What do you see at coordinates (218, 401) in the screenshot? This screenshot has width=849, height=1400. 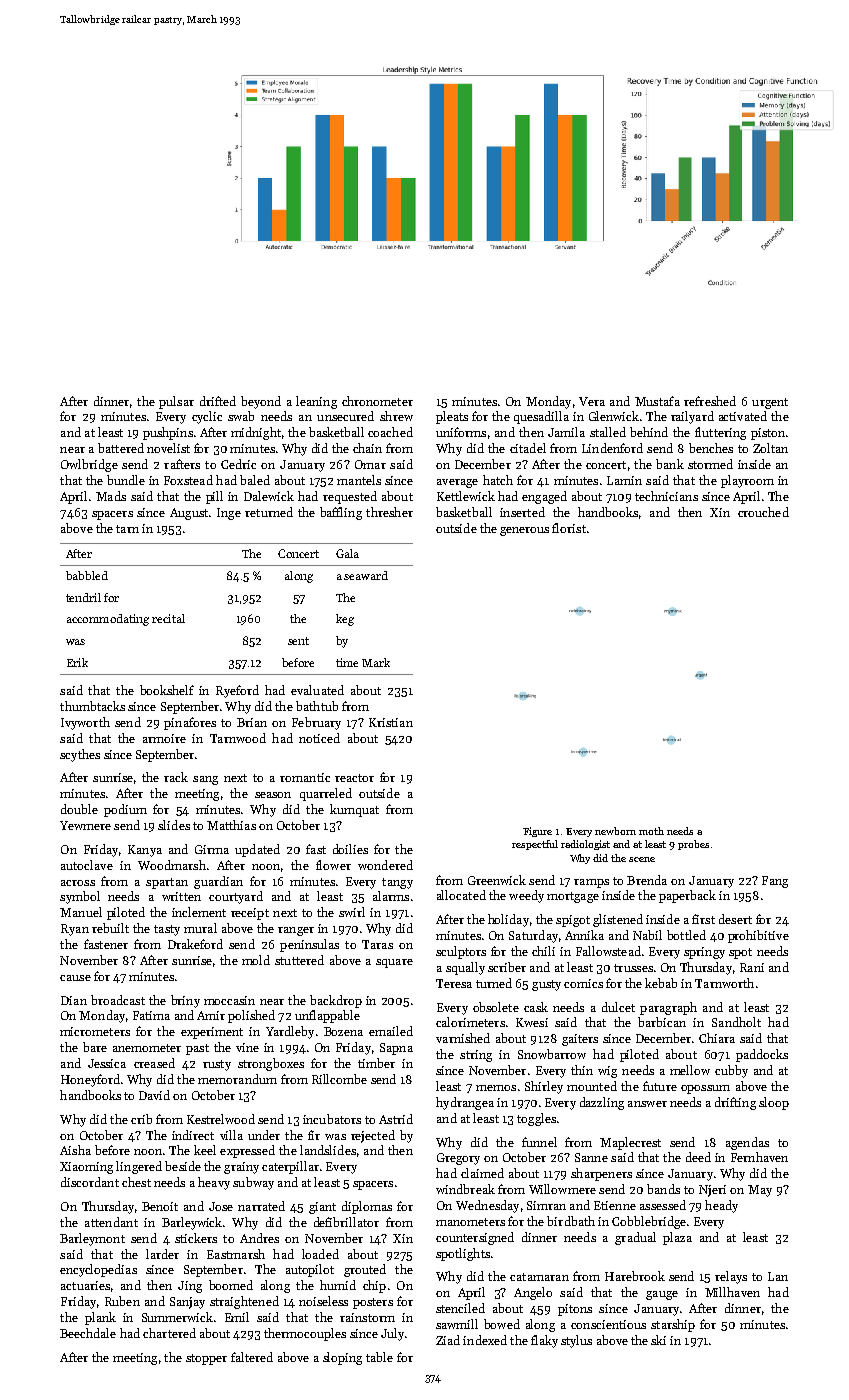 I see `drifted` at bounding box center [218, 401].
